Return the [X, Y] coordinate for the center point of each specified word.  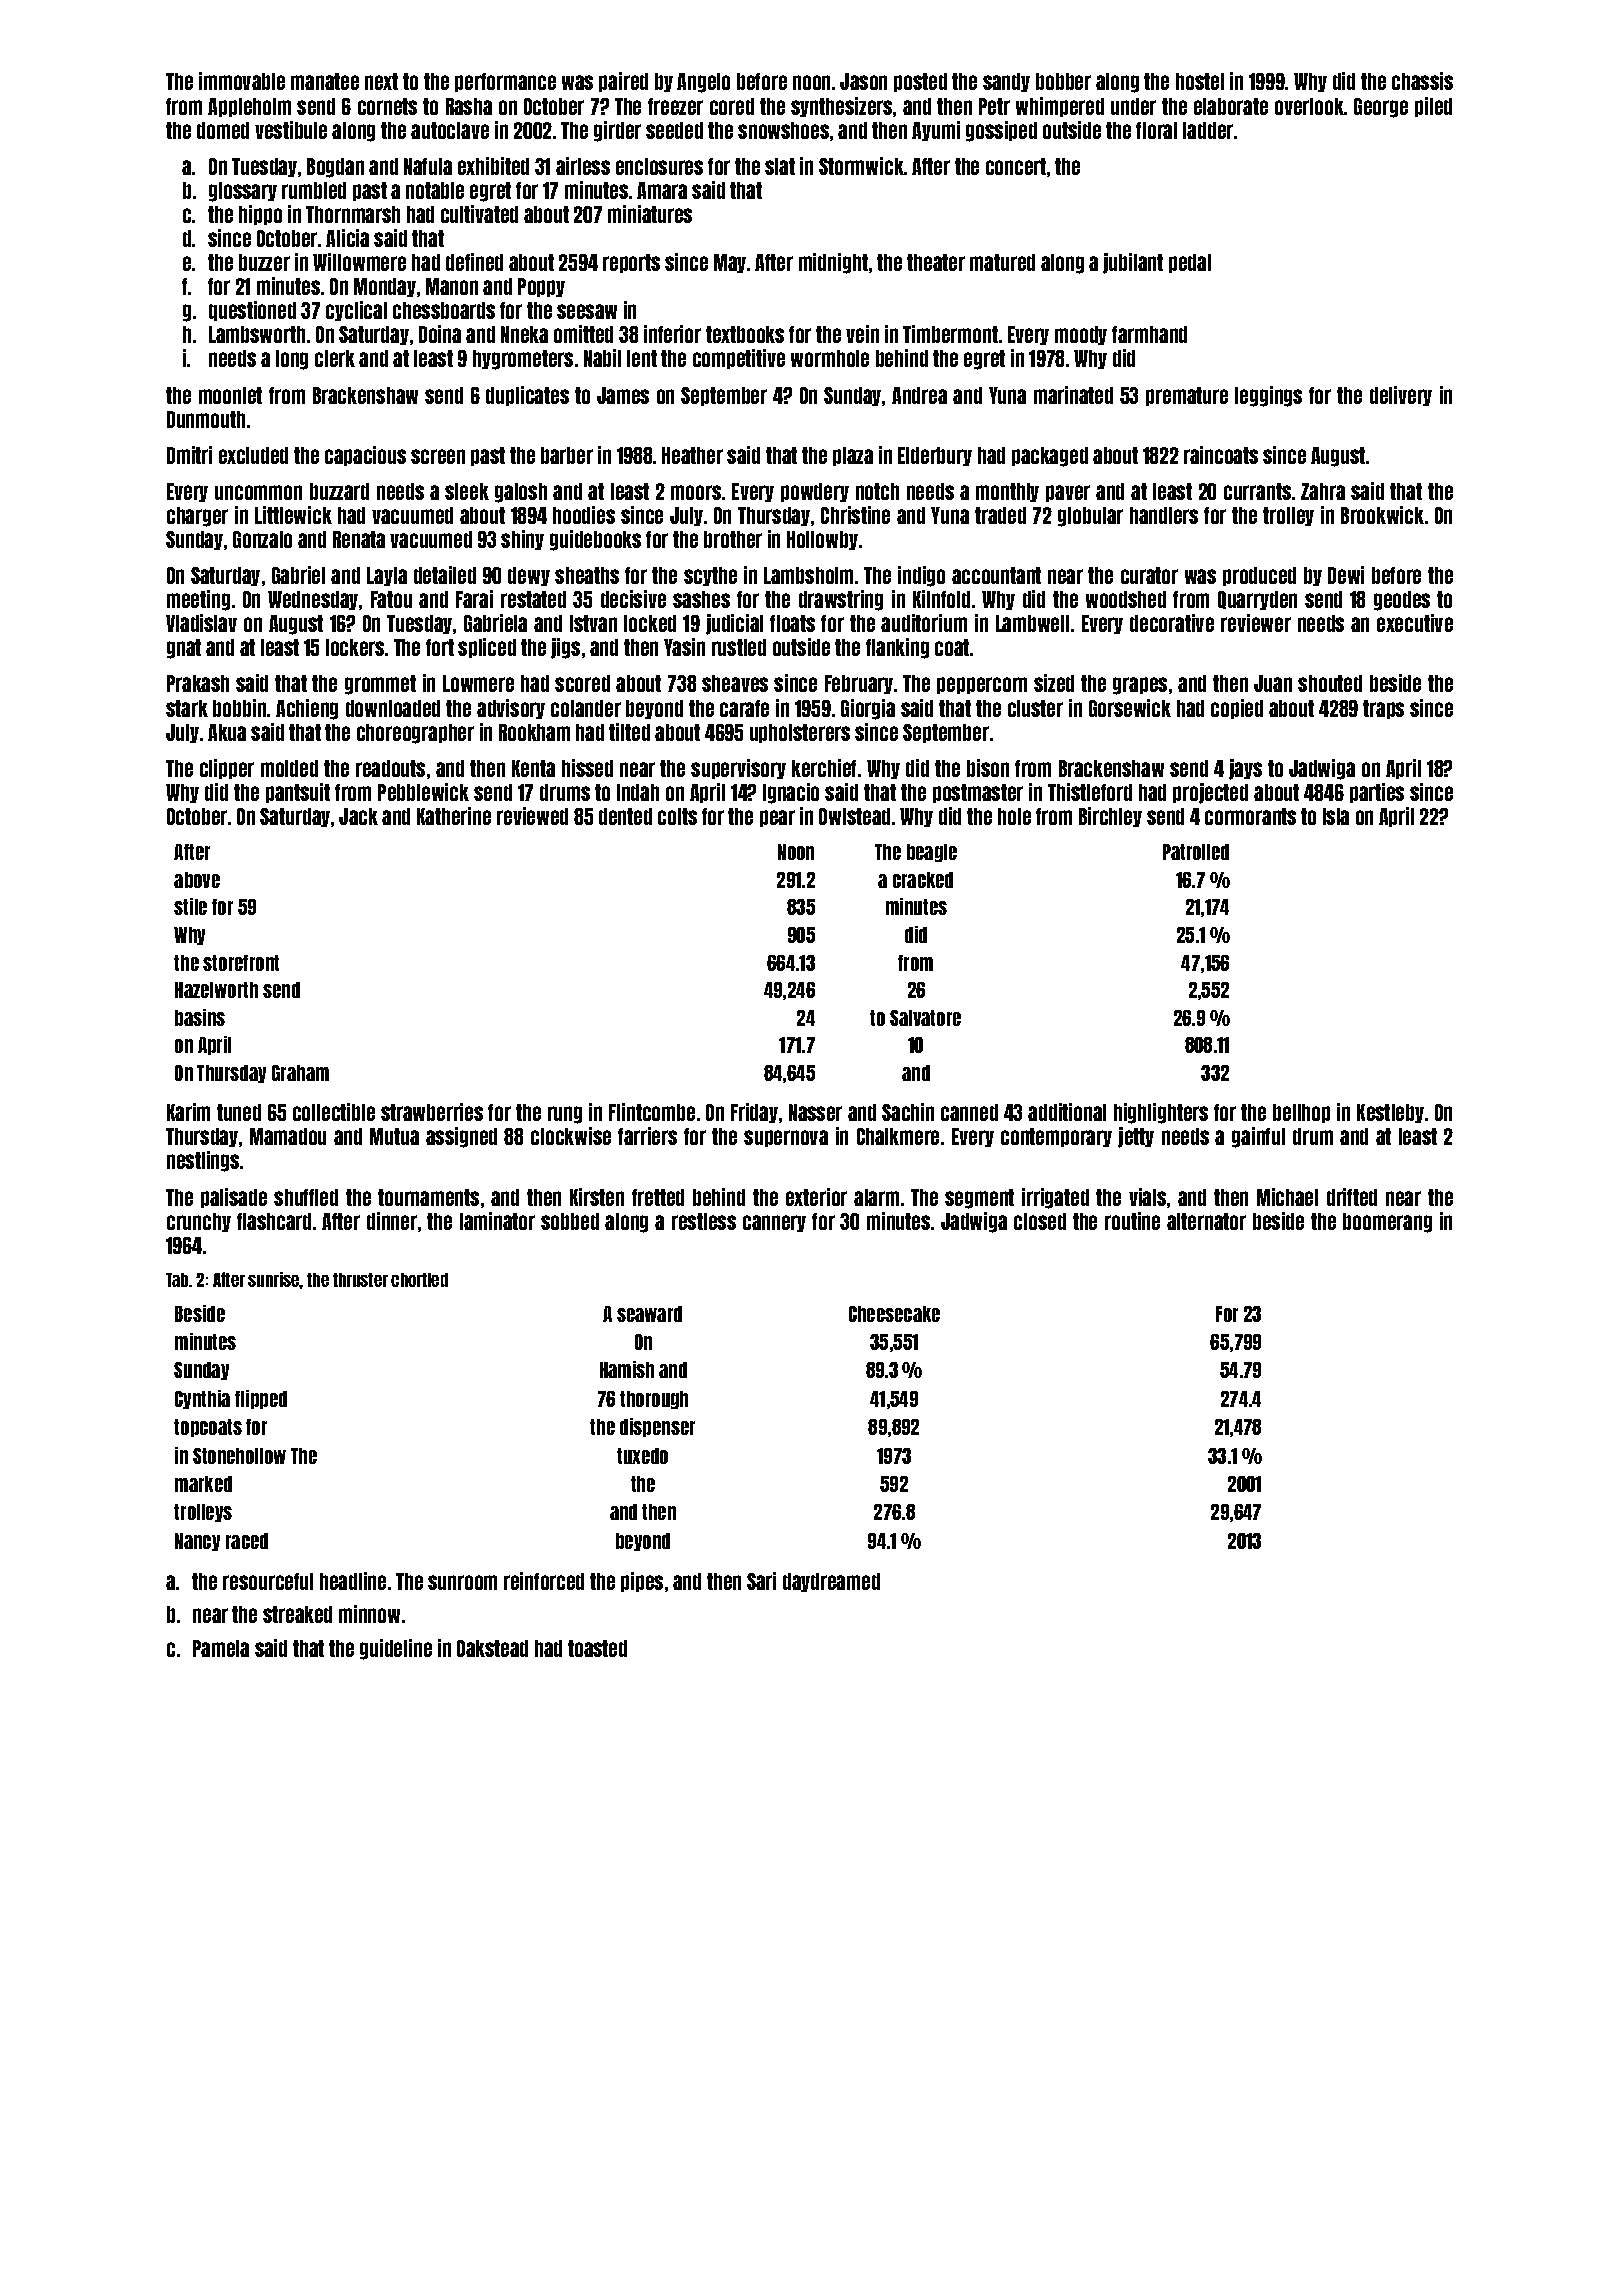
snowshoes [783, 130]
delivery [1401, 396]
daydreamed [831, 1582]
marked [203, 1484]
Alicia [347, 238]
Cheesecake [894, 1314]
